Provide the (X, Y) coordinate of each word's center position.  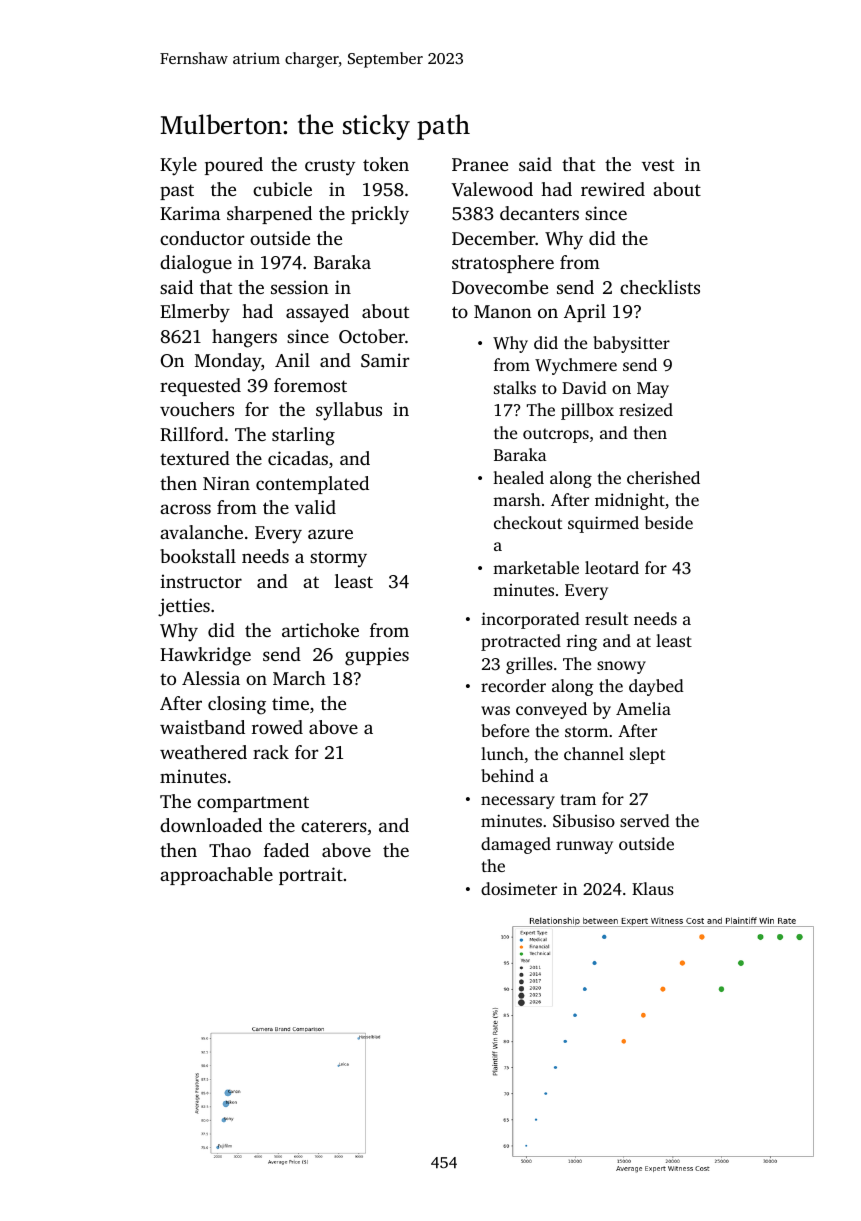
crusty (330, 168)
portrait (311, 876)
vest (658, 165)
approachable (216, 876)
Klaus (653, 888)
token (386, 164)
